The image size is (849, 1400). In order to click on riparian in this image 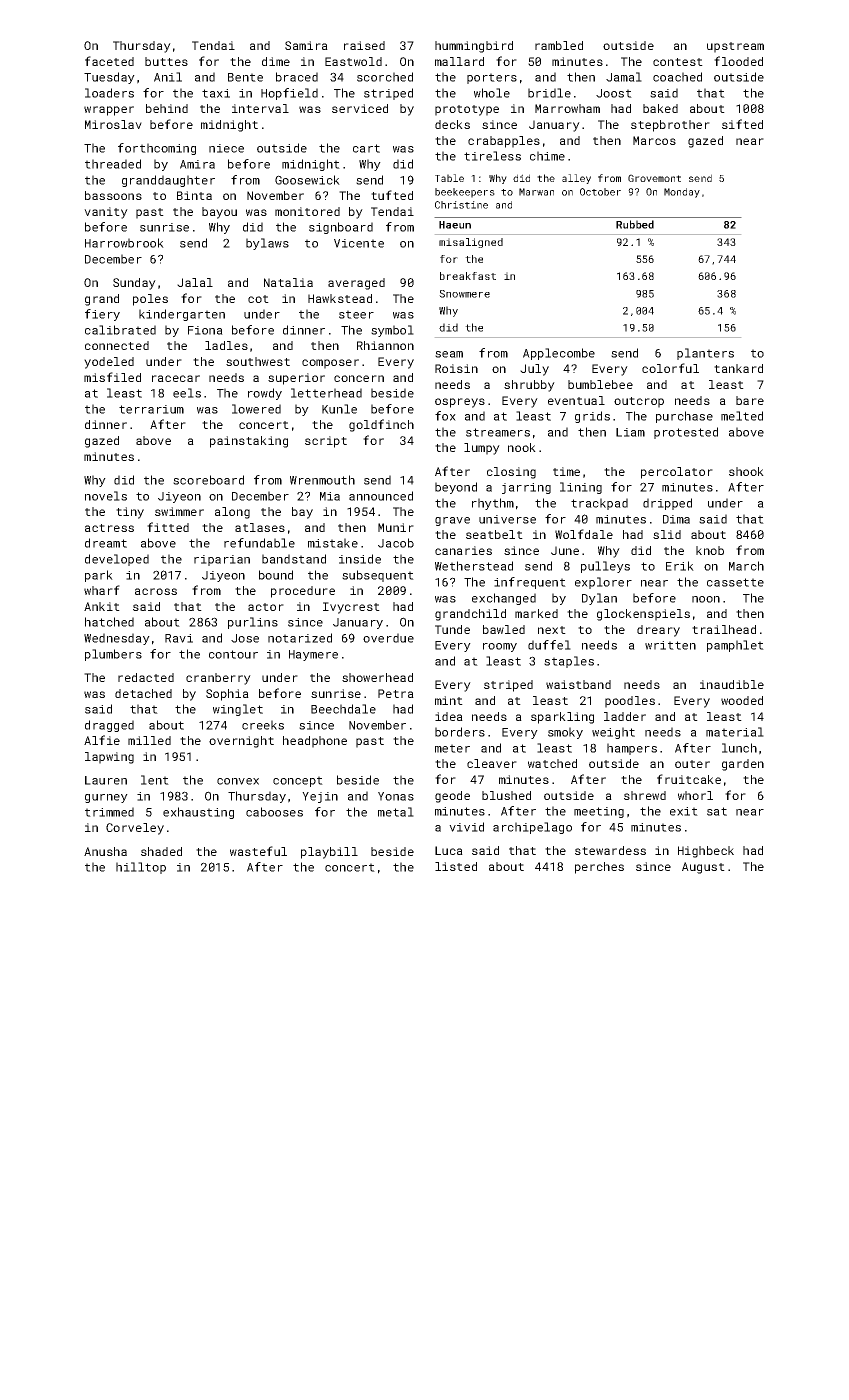, I will do `click(222, 560)`.
